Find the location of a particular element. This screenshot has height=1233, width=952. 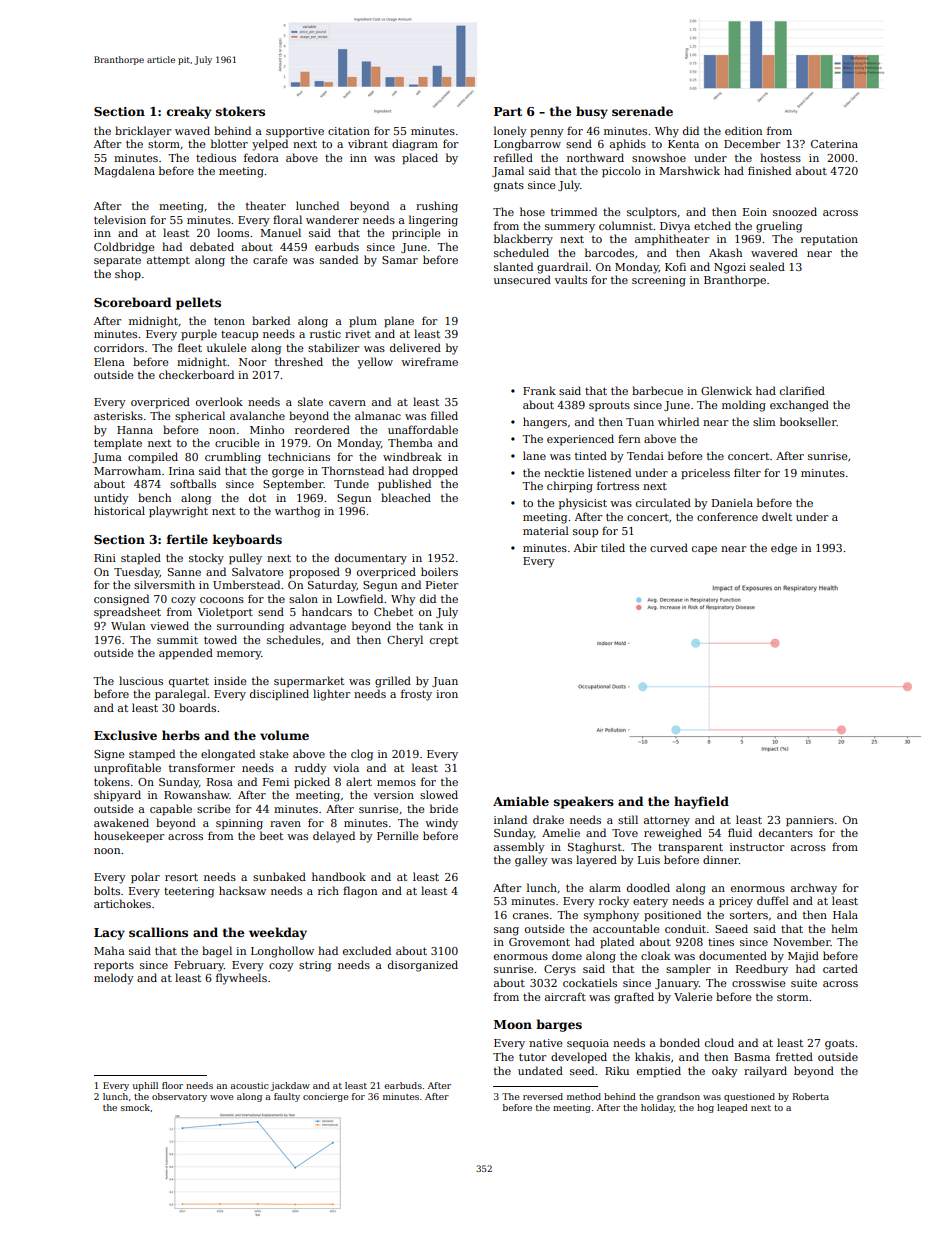

cape is located at coordinates (704, 550).
